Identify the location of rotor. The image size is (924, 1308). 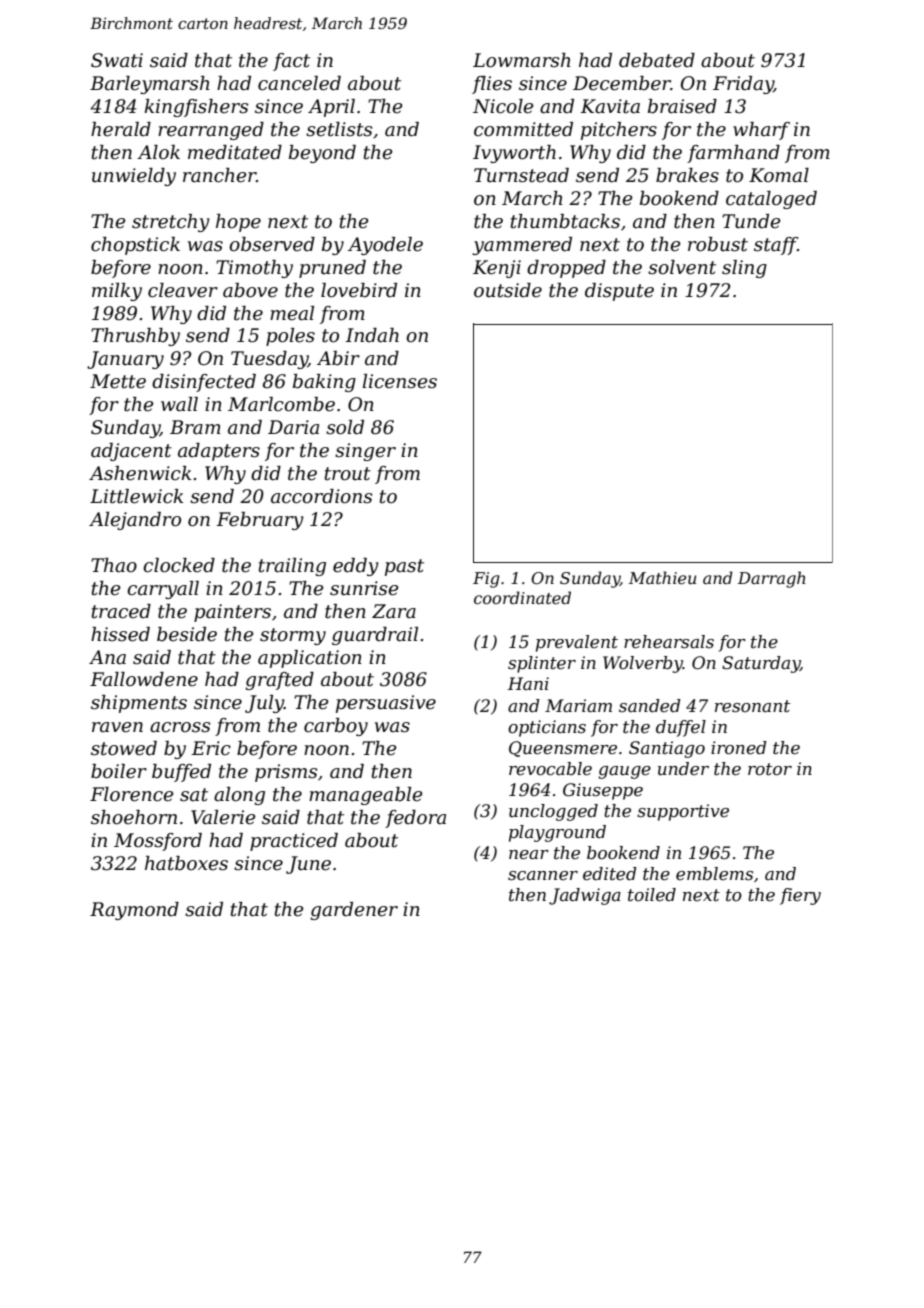
(770, 769).
